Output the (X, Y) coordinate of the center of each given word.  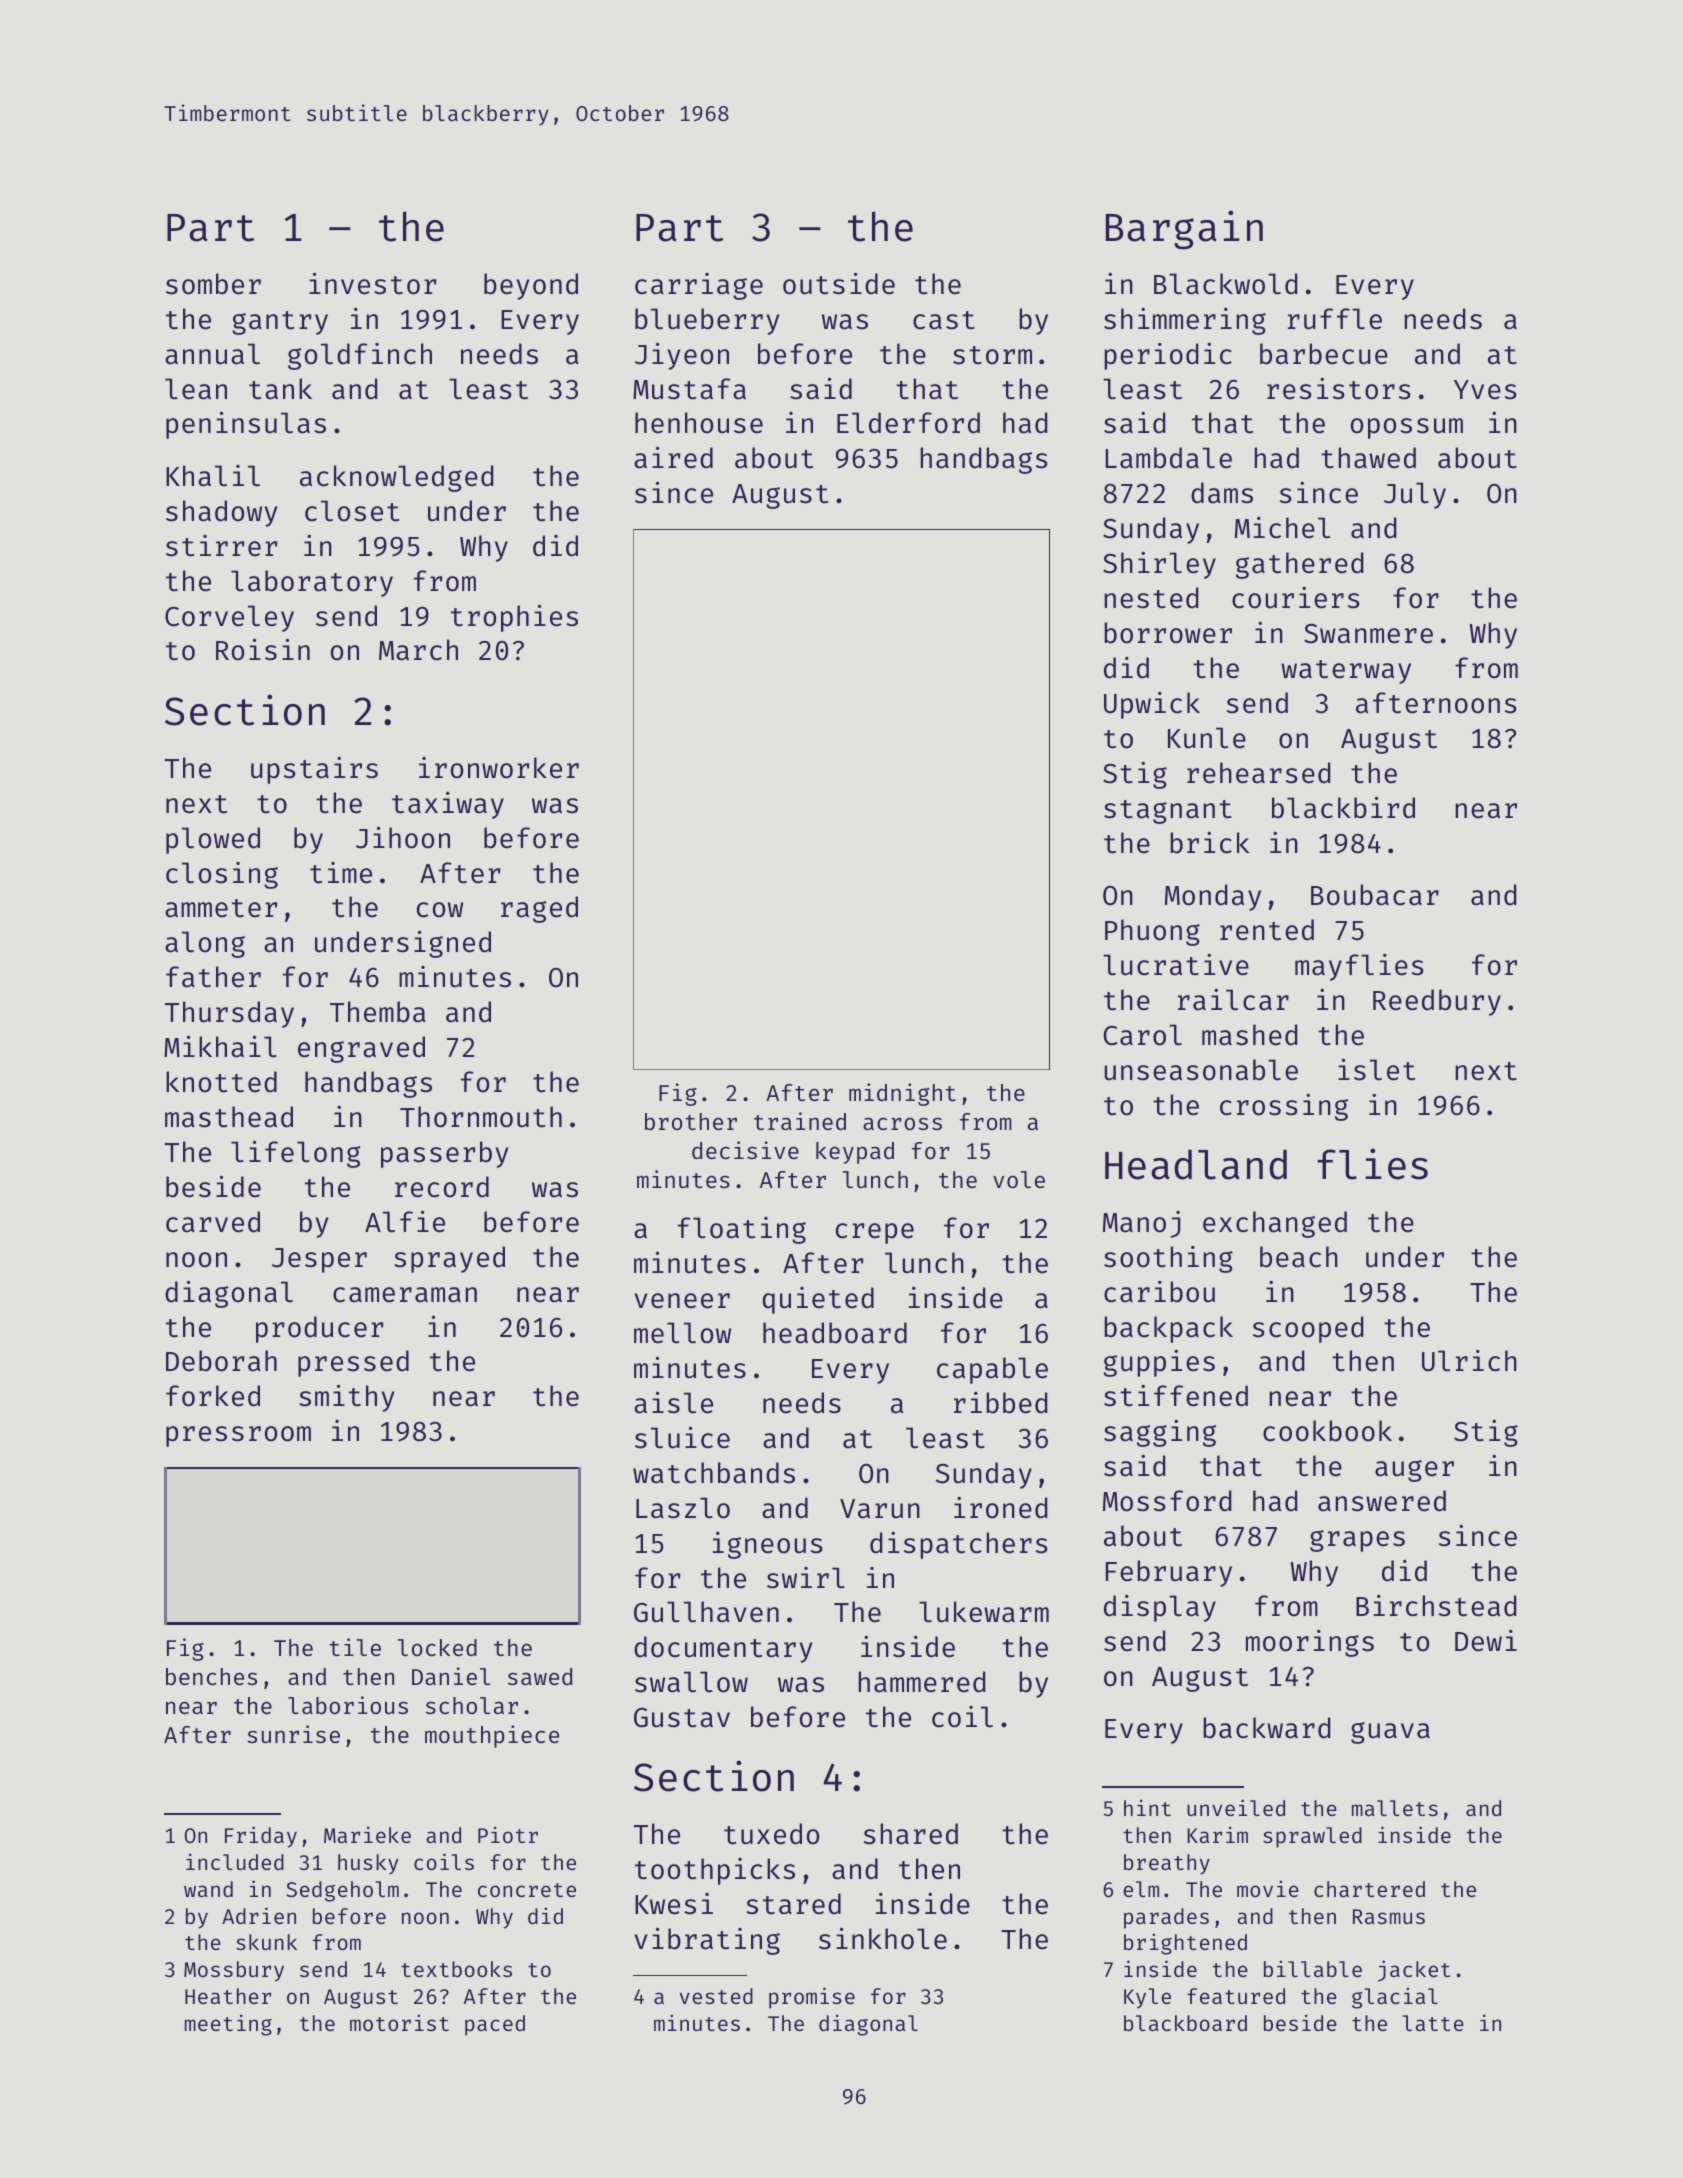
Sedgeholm (342, 1891)
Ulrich (1469, 1361)
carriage (699, 286)
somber (213, 284)
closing (222, 875)
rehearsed (1259, 773)
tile (355, 1647)
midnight (902, 1094)
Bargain (1184, 230)
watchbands (714, 1473)
